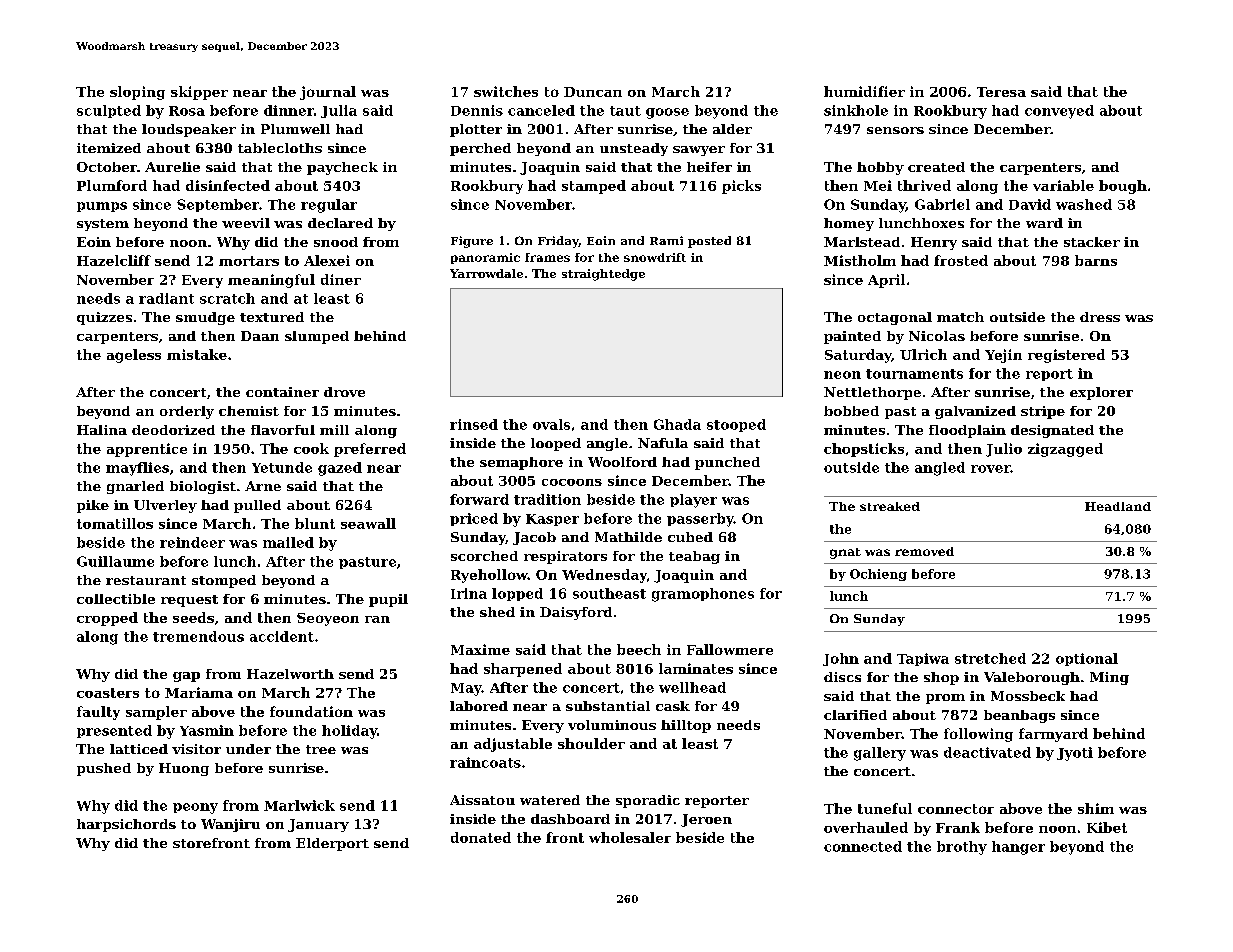 The width and height of the document is (1233, 952). What do you see at coordinates (1118, 506) in the document?
I see `Headland` at bounding box center [1118, 506].
